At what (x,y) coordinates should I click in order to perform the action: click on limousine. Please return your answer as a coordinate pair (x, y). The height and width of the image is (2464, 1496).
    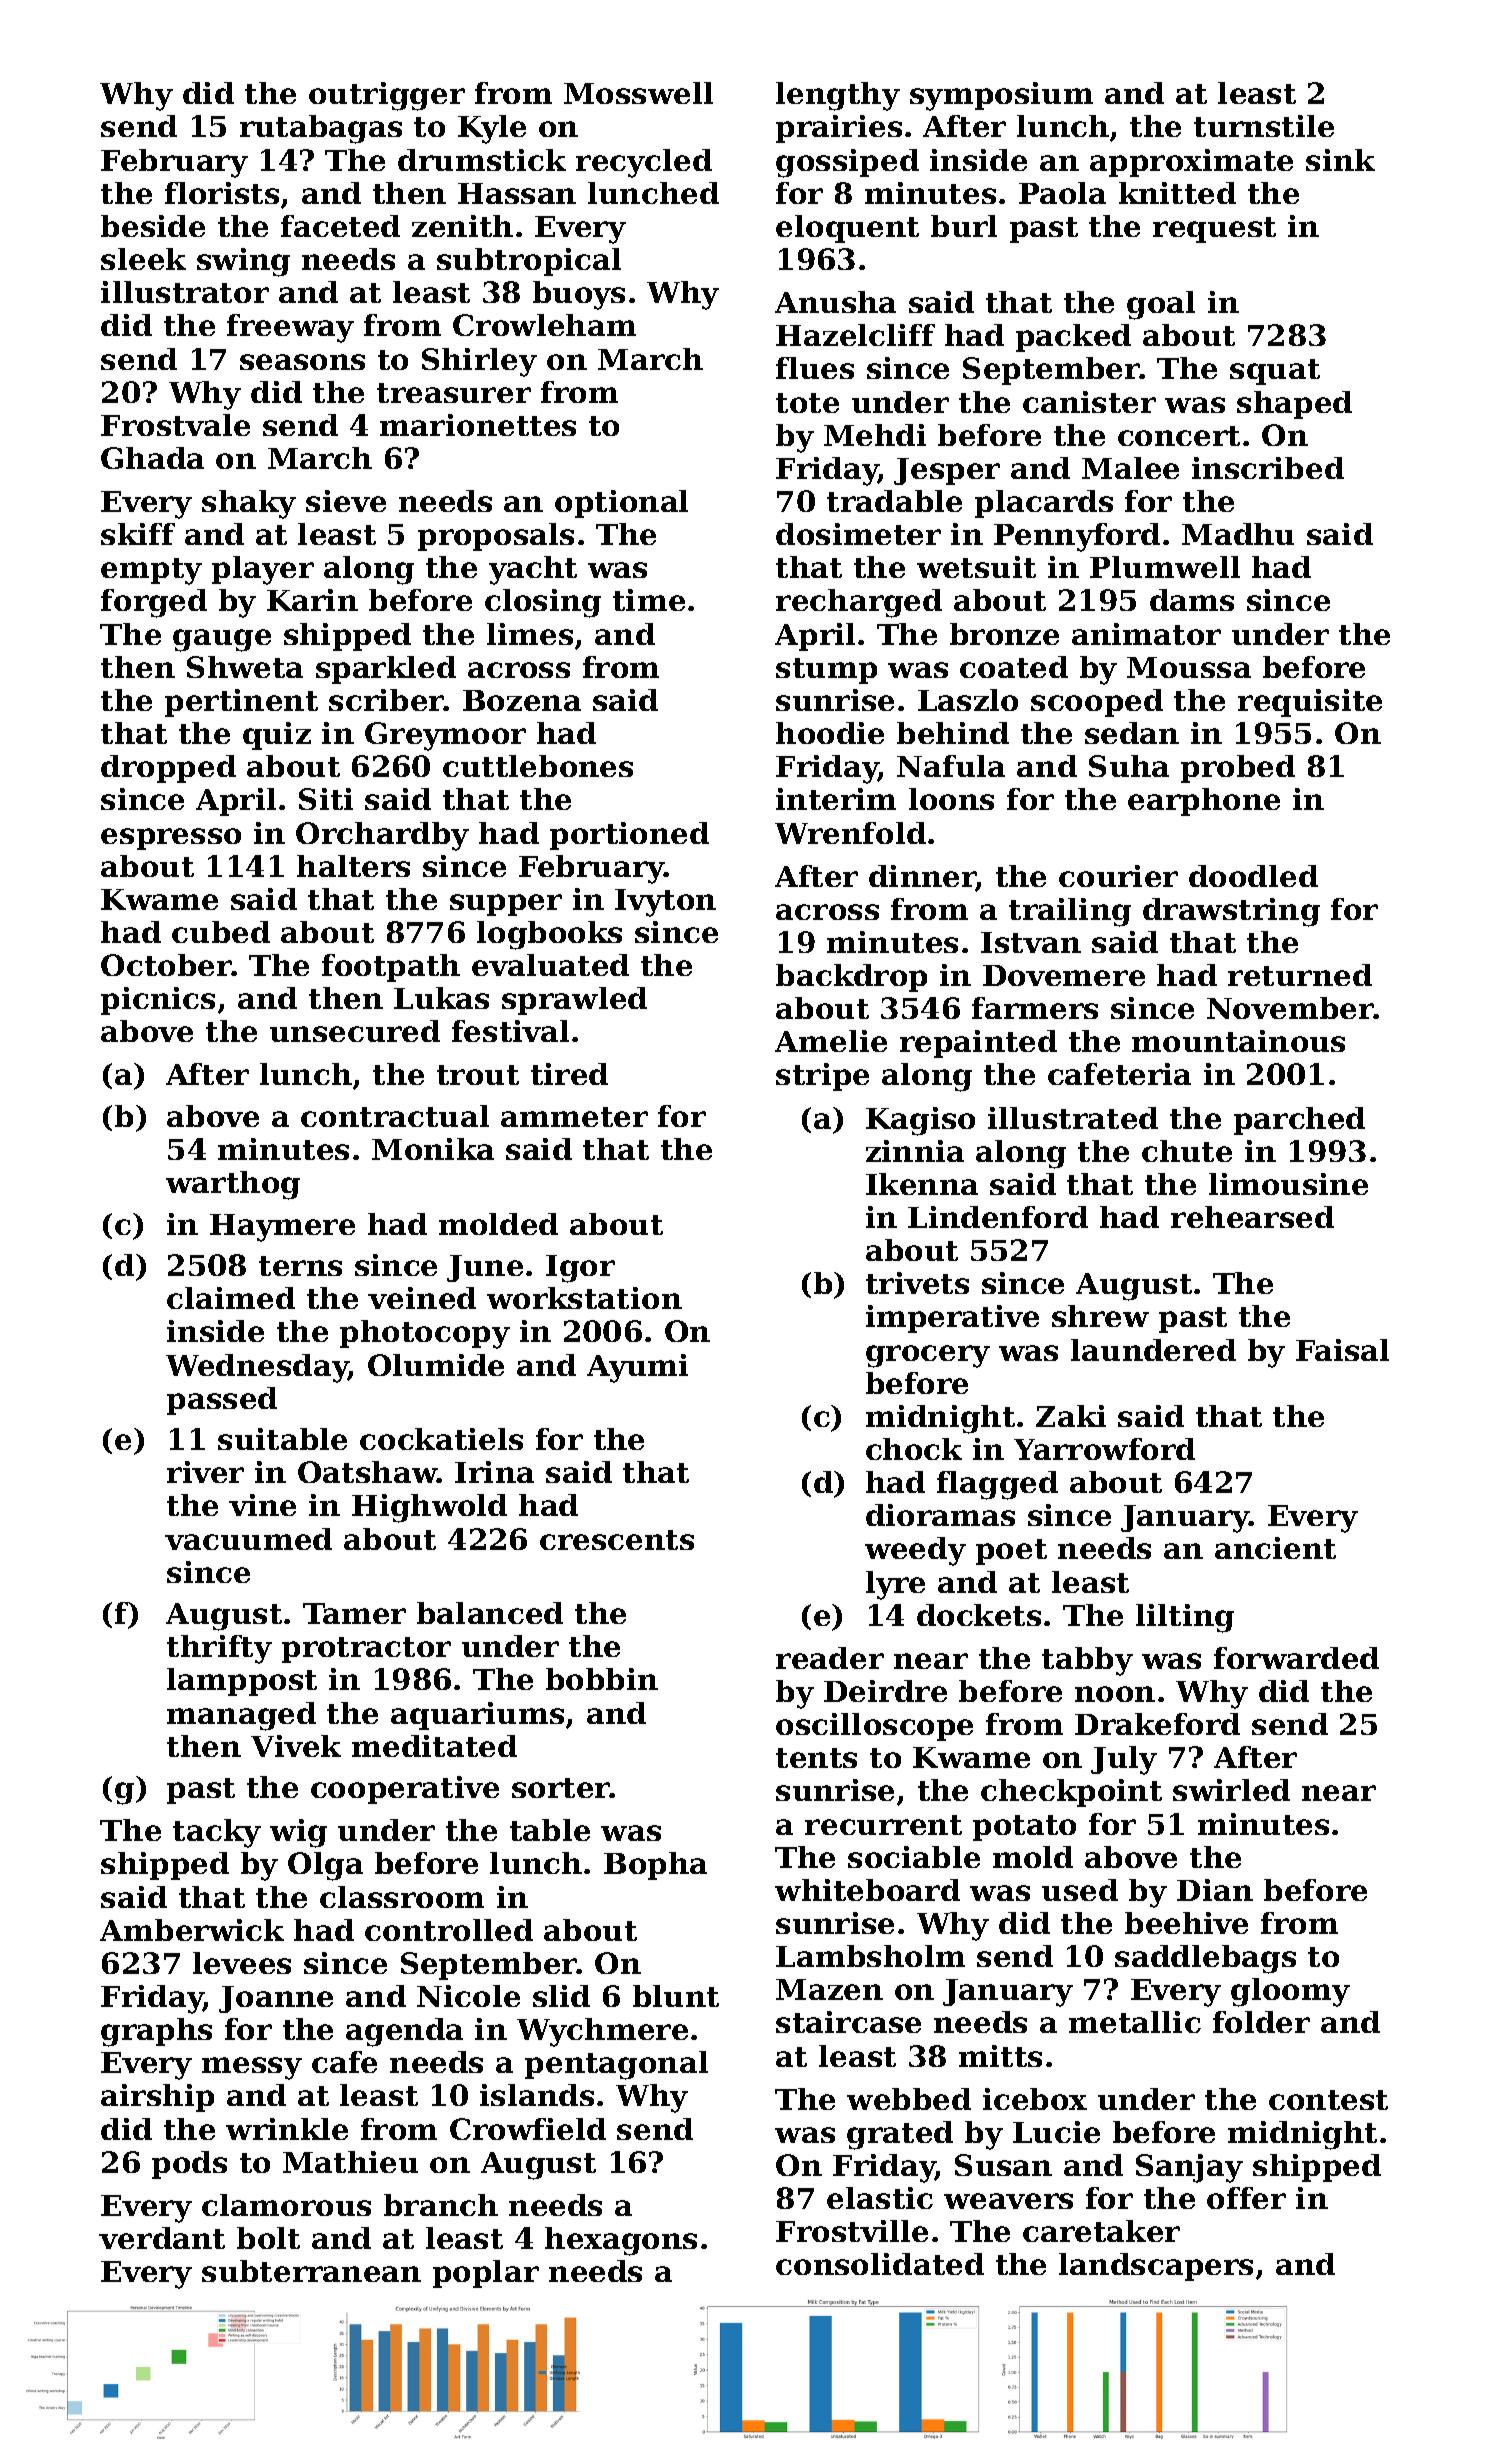
    Looking at the image, I should click on (1288, 1184).
